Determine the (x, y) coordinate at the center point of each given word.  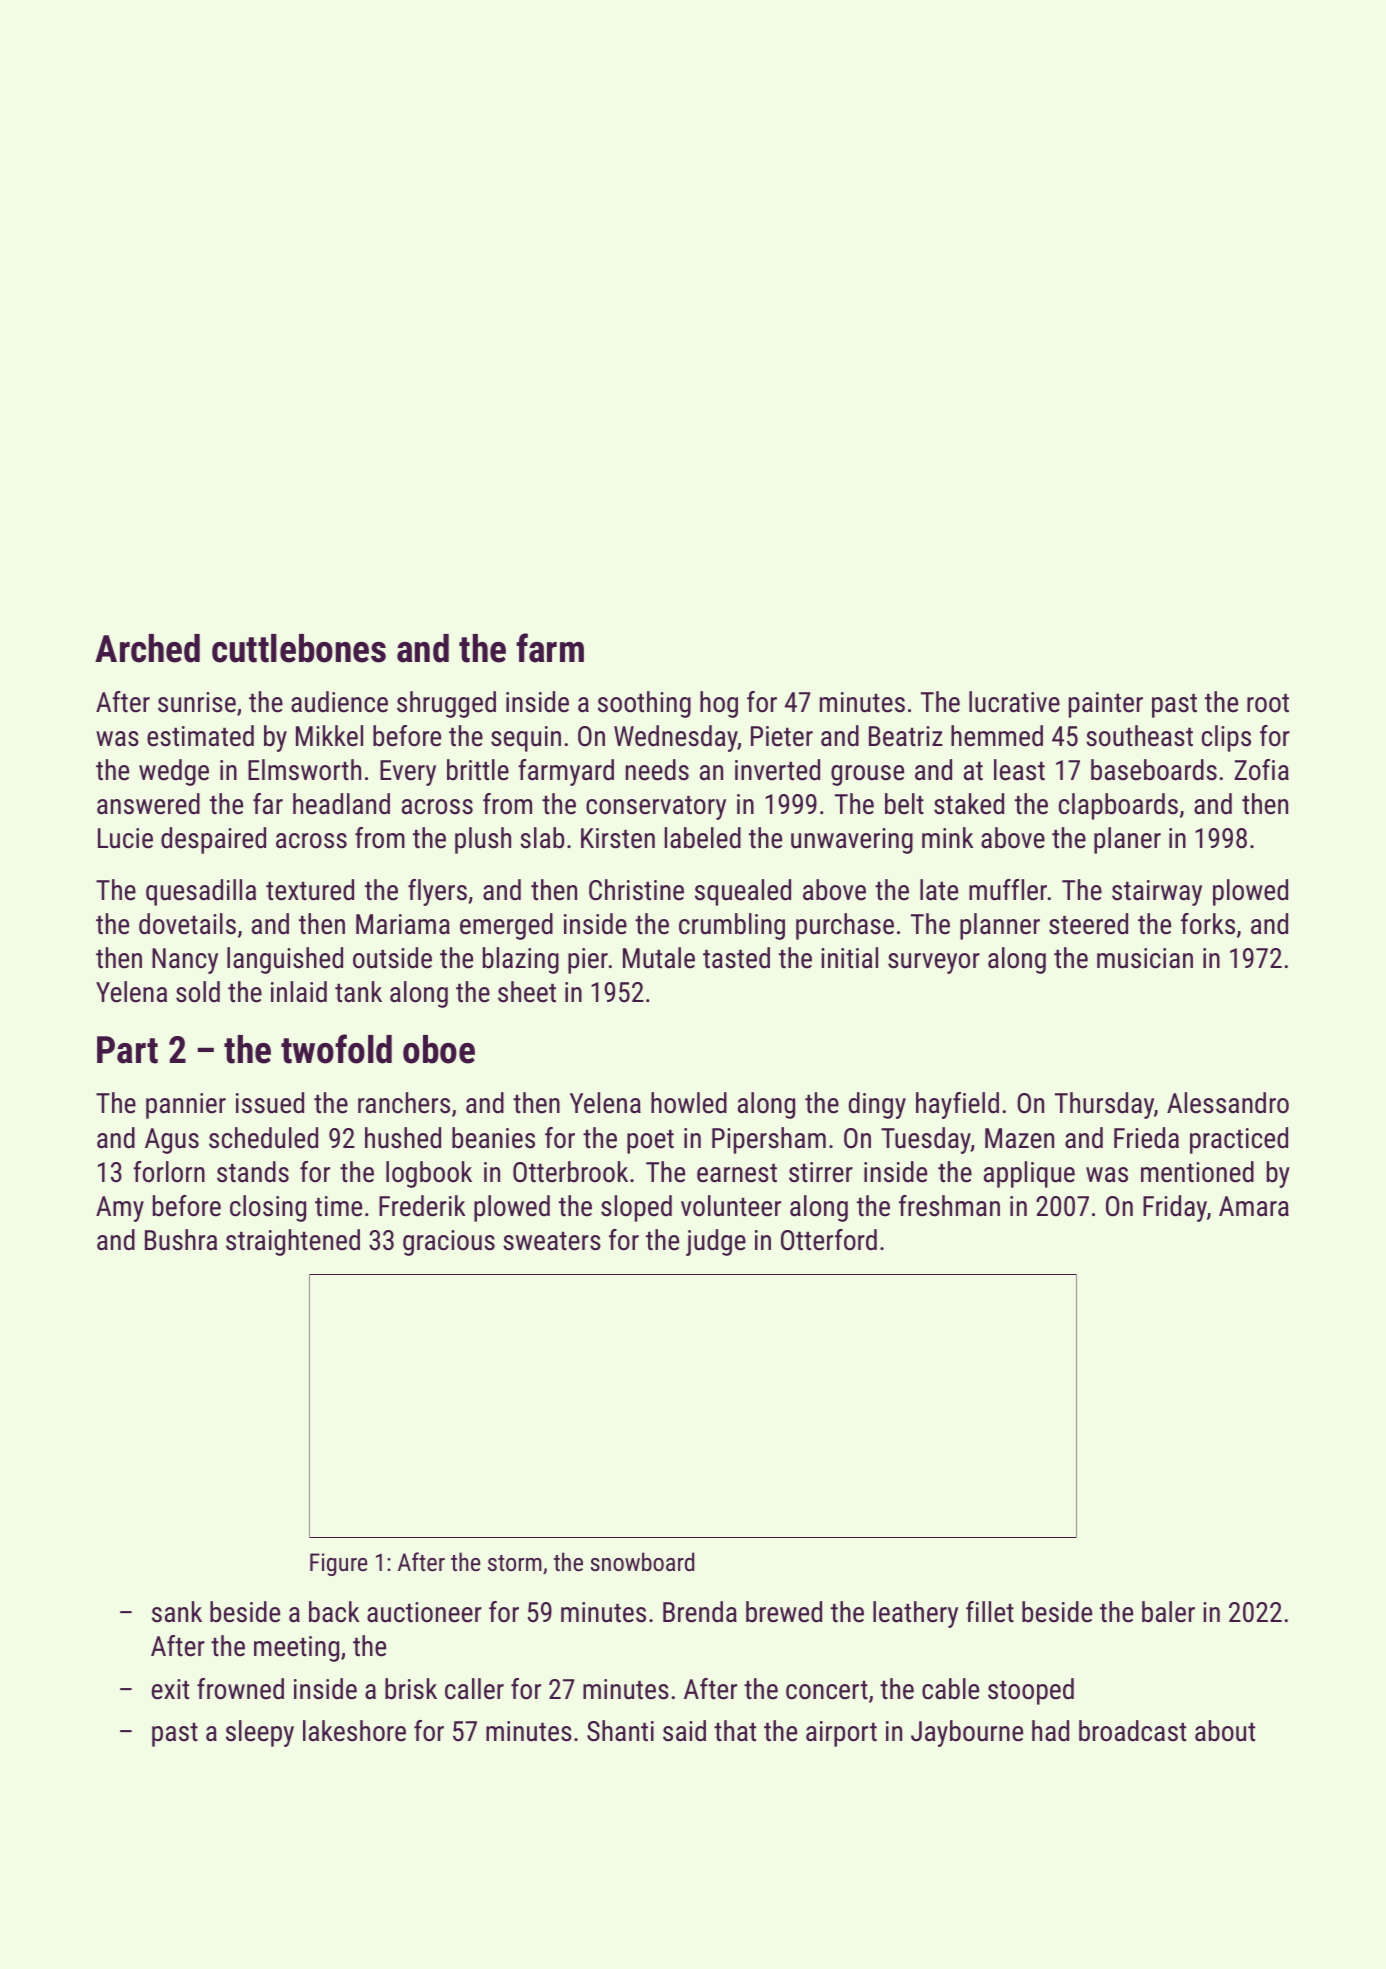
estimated (200, 736)
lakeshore (354, 1731)
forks (1208, 924)
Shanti (620, 1731)
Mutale (659, 958)
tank (358, 992)
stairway (1157, 893)
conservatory (656, 807)
